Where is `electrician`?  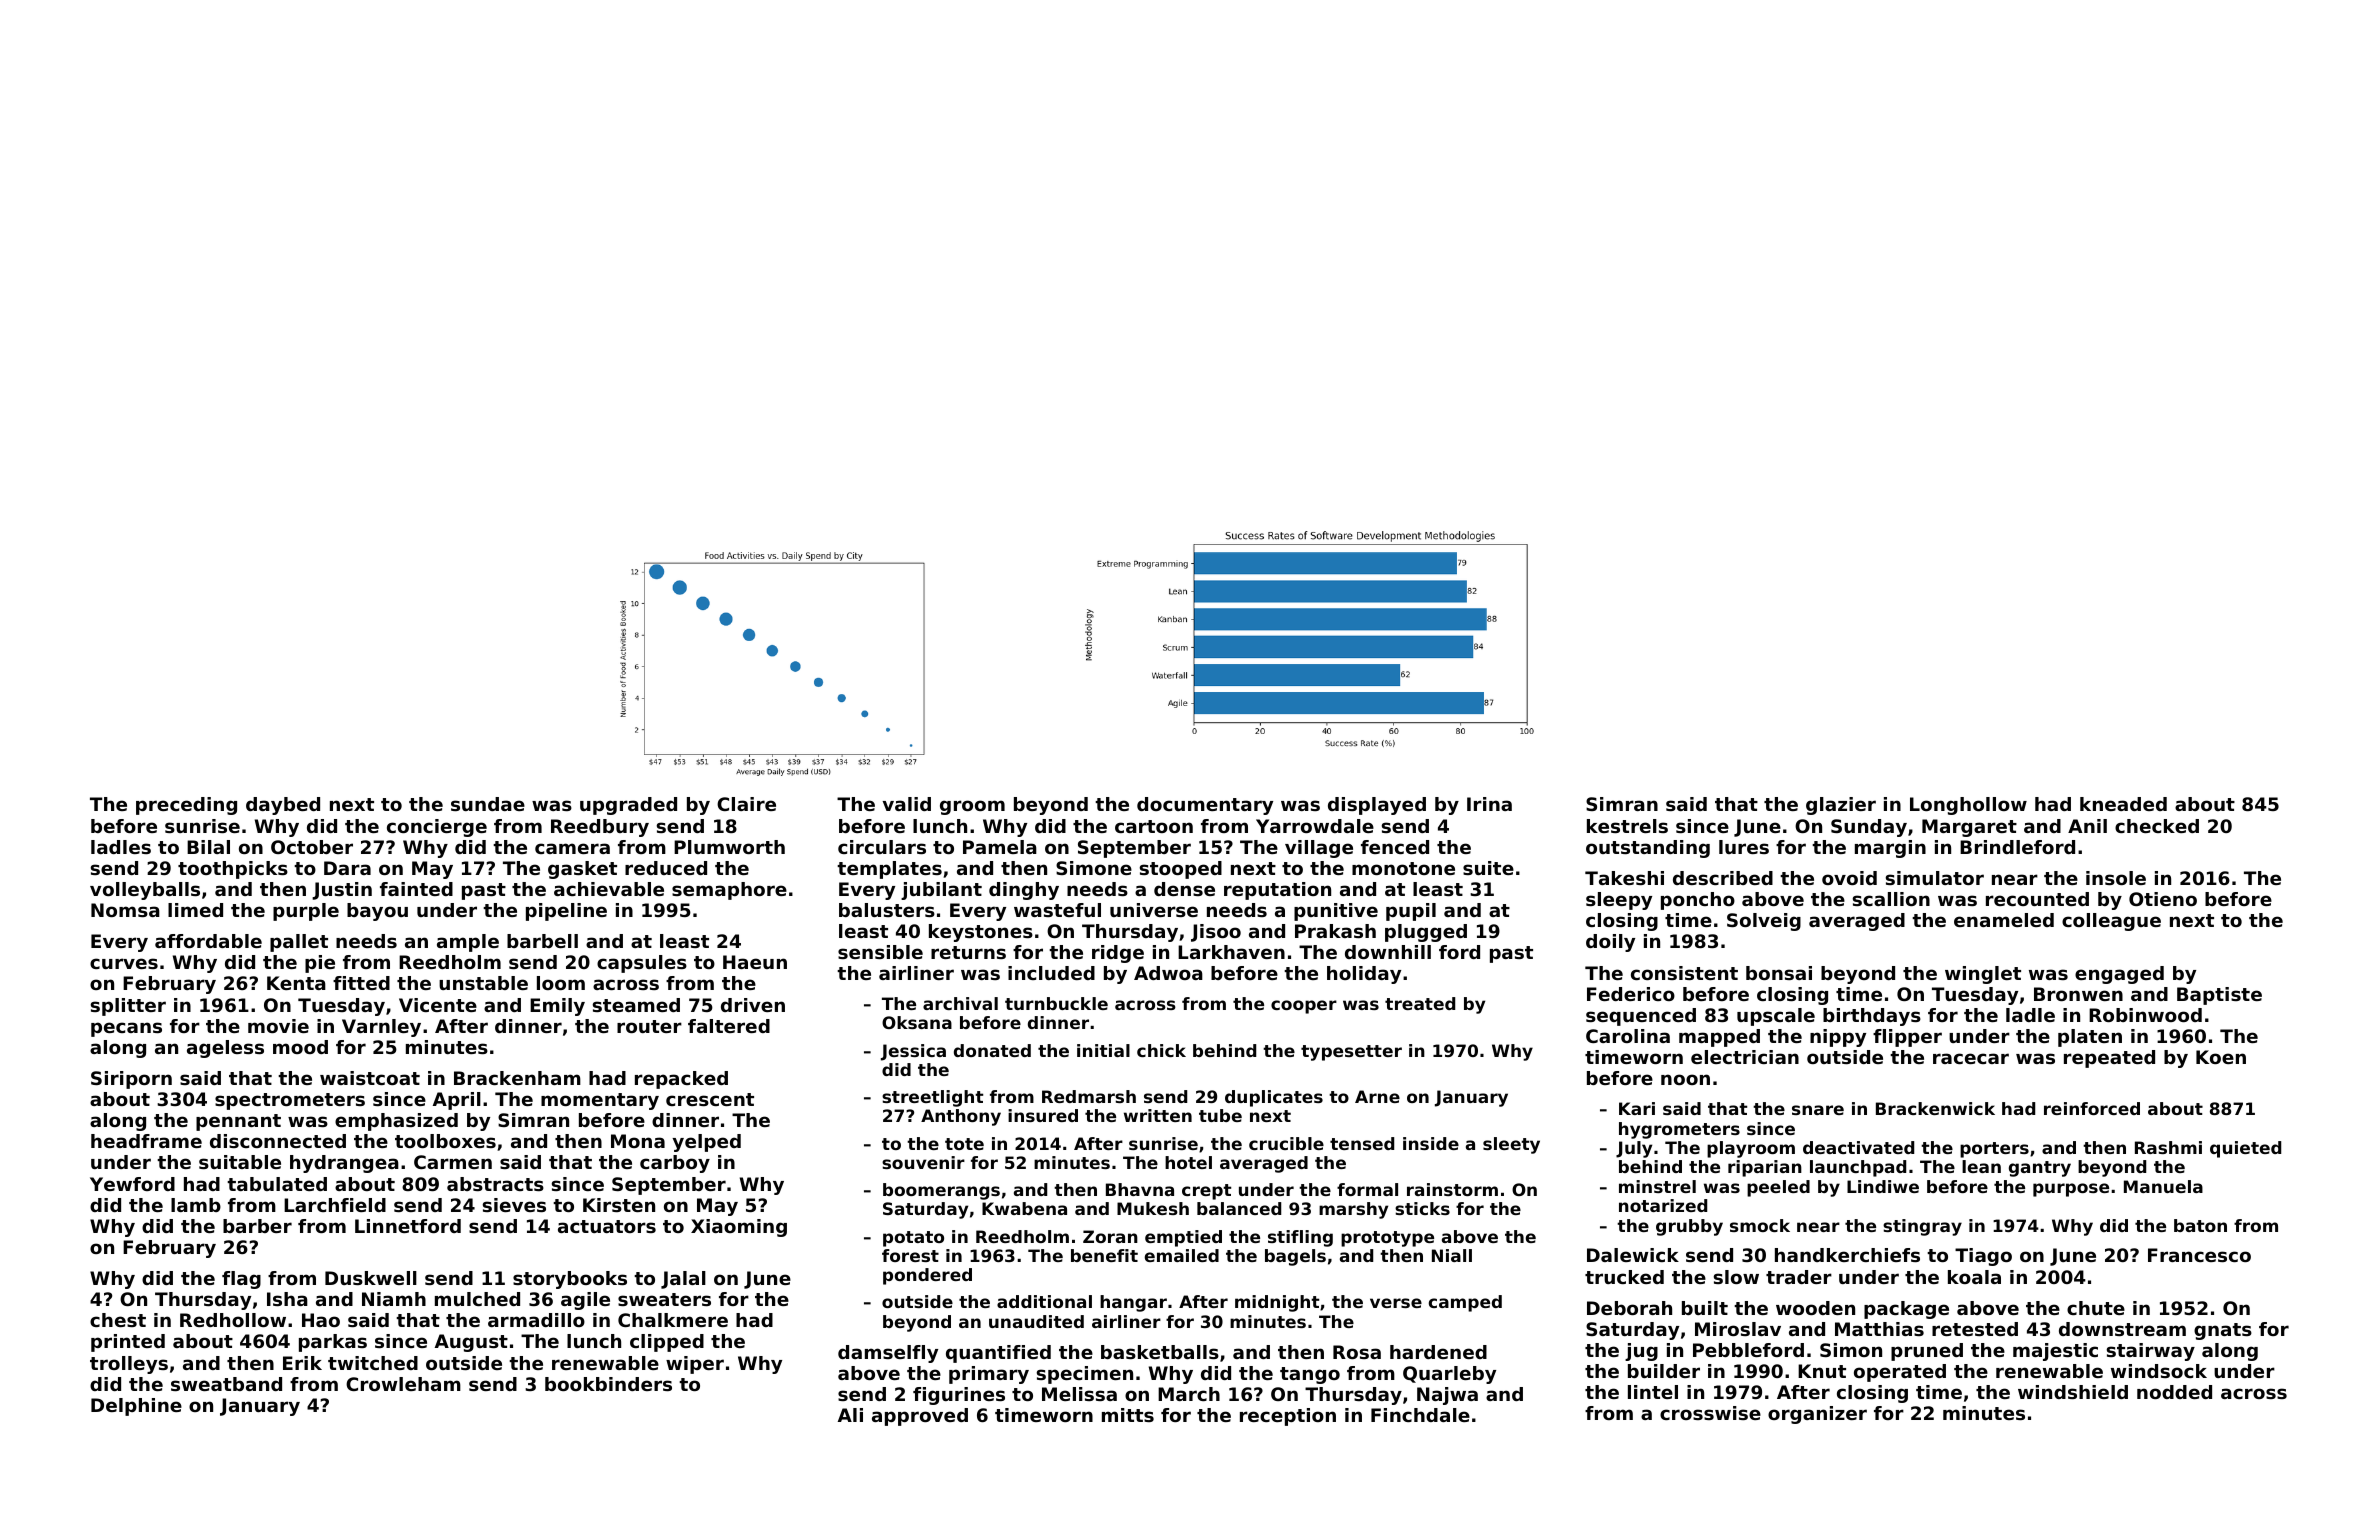 electrician is located at coordinates (1745, 1057).
